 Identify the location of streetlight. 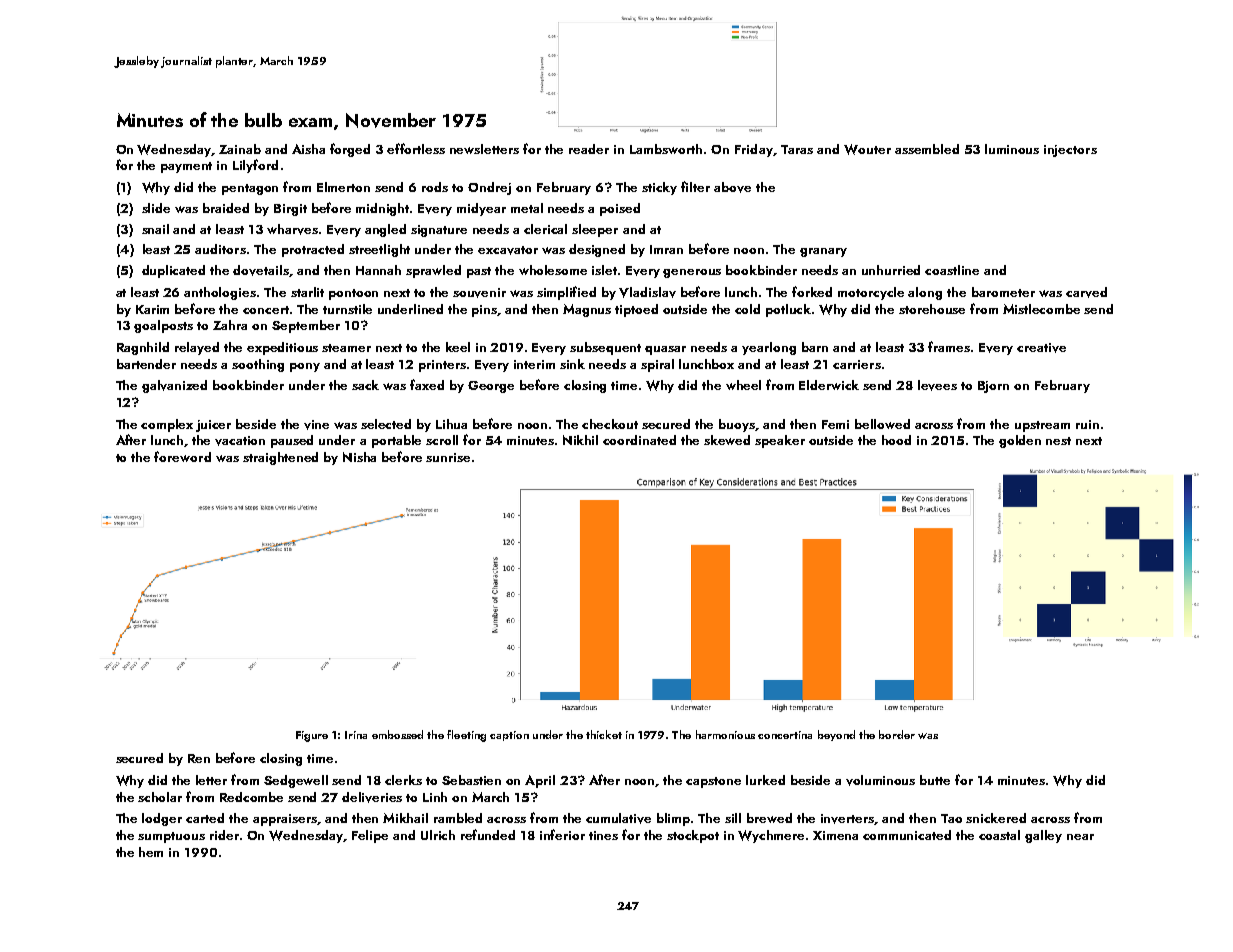
(379, 250).
